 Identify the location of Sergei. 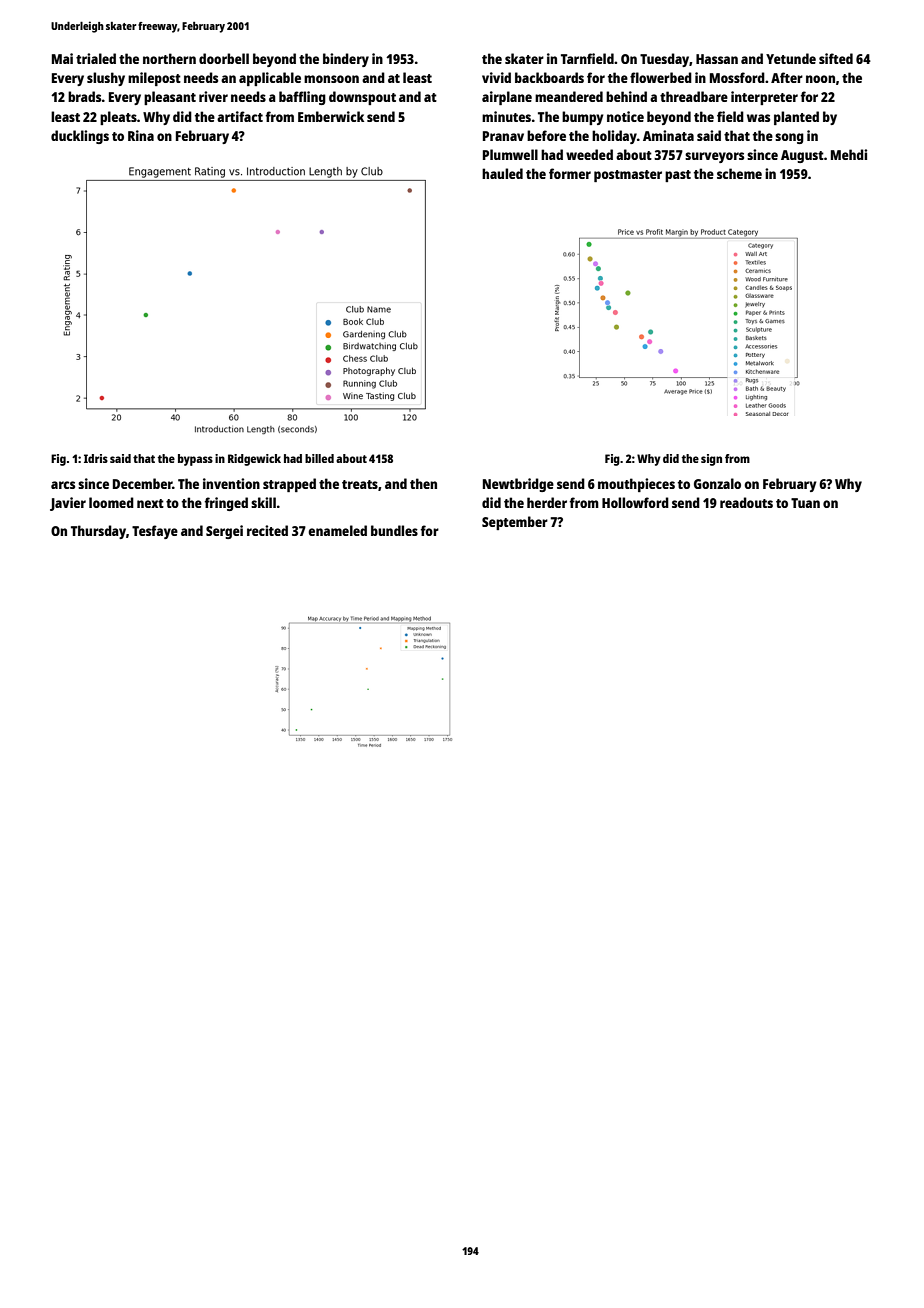
(224, 532).
